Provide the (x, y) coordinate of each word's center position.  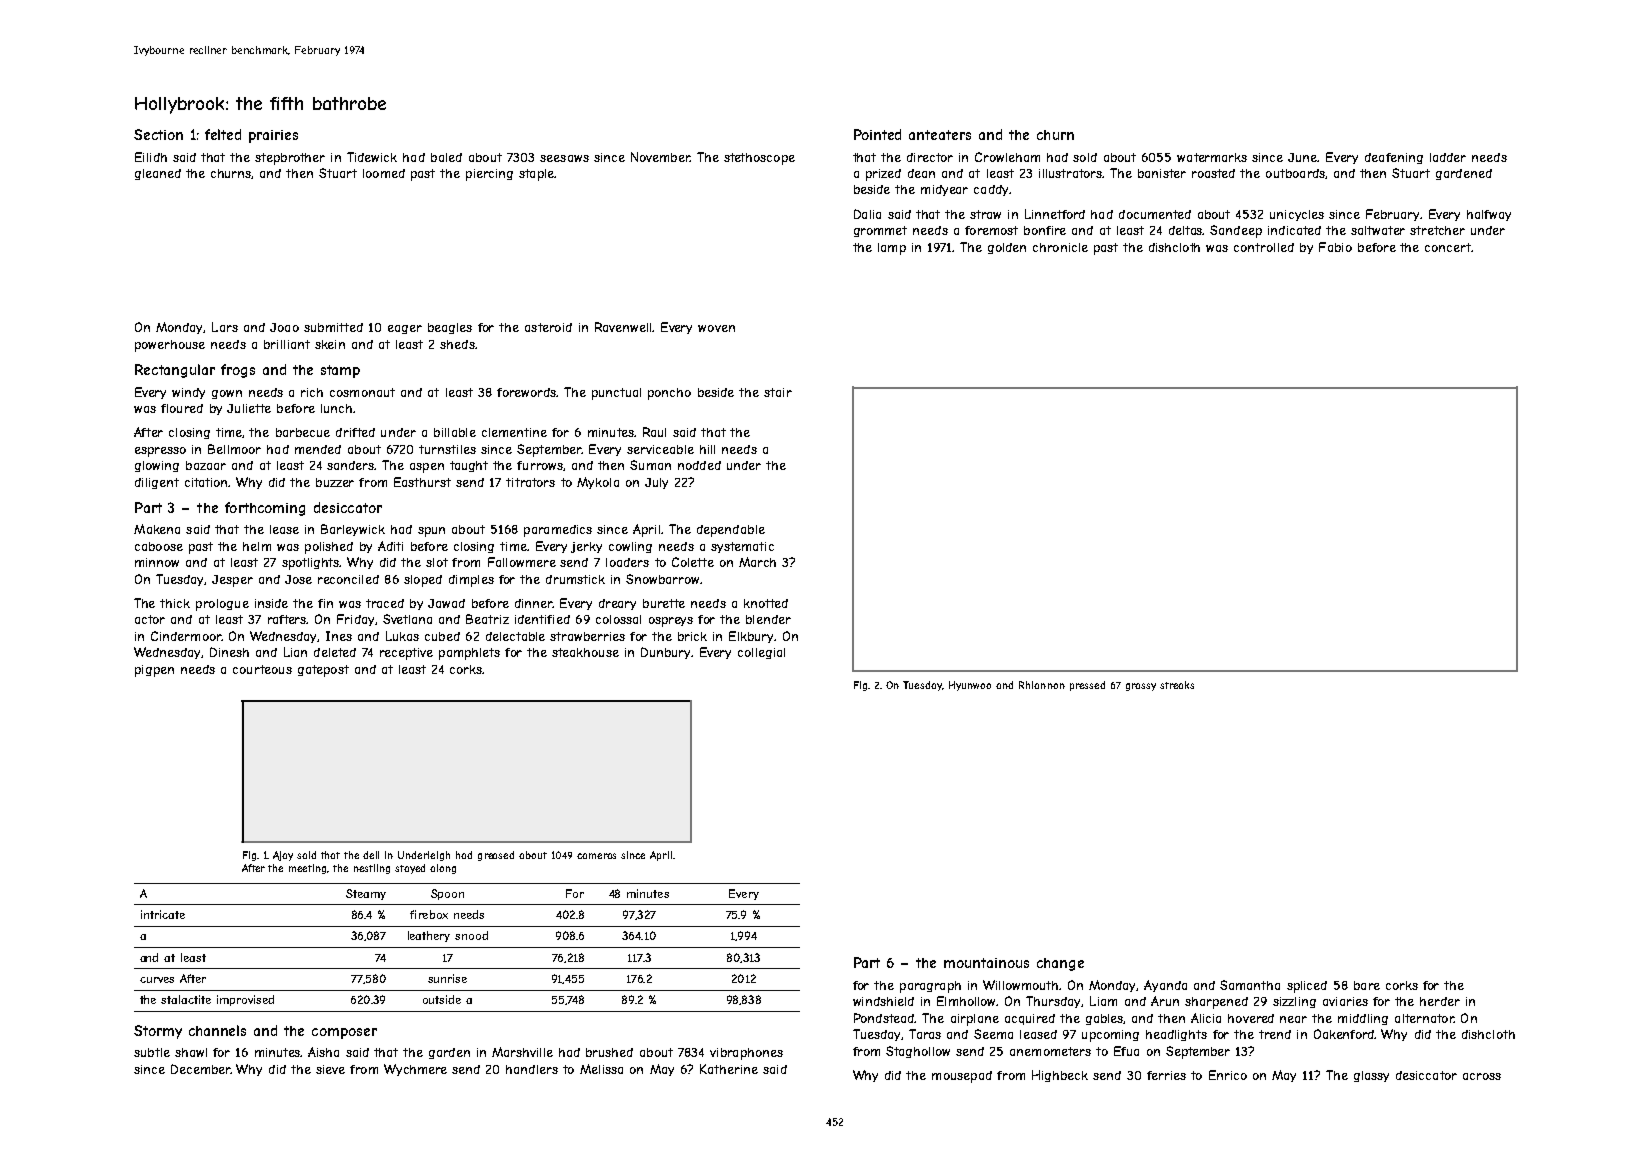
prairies (273, 136)
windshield (883, 1001)
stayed (410, 869)
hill (707, 449)
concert (1448, 247)
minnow (157, 562)
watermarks (1212, 157)
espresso (160, 452)
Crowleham (1007, 157)
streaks (1177, 685)
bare (1367, 985)
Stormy (158, 1032)
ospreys (671, 622)
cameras (596, 856)
